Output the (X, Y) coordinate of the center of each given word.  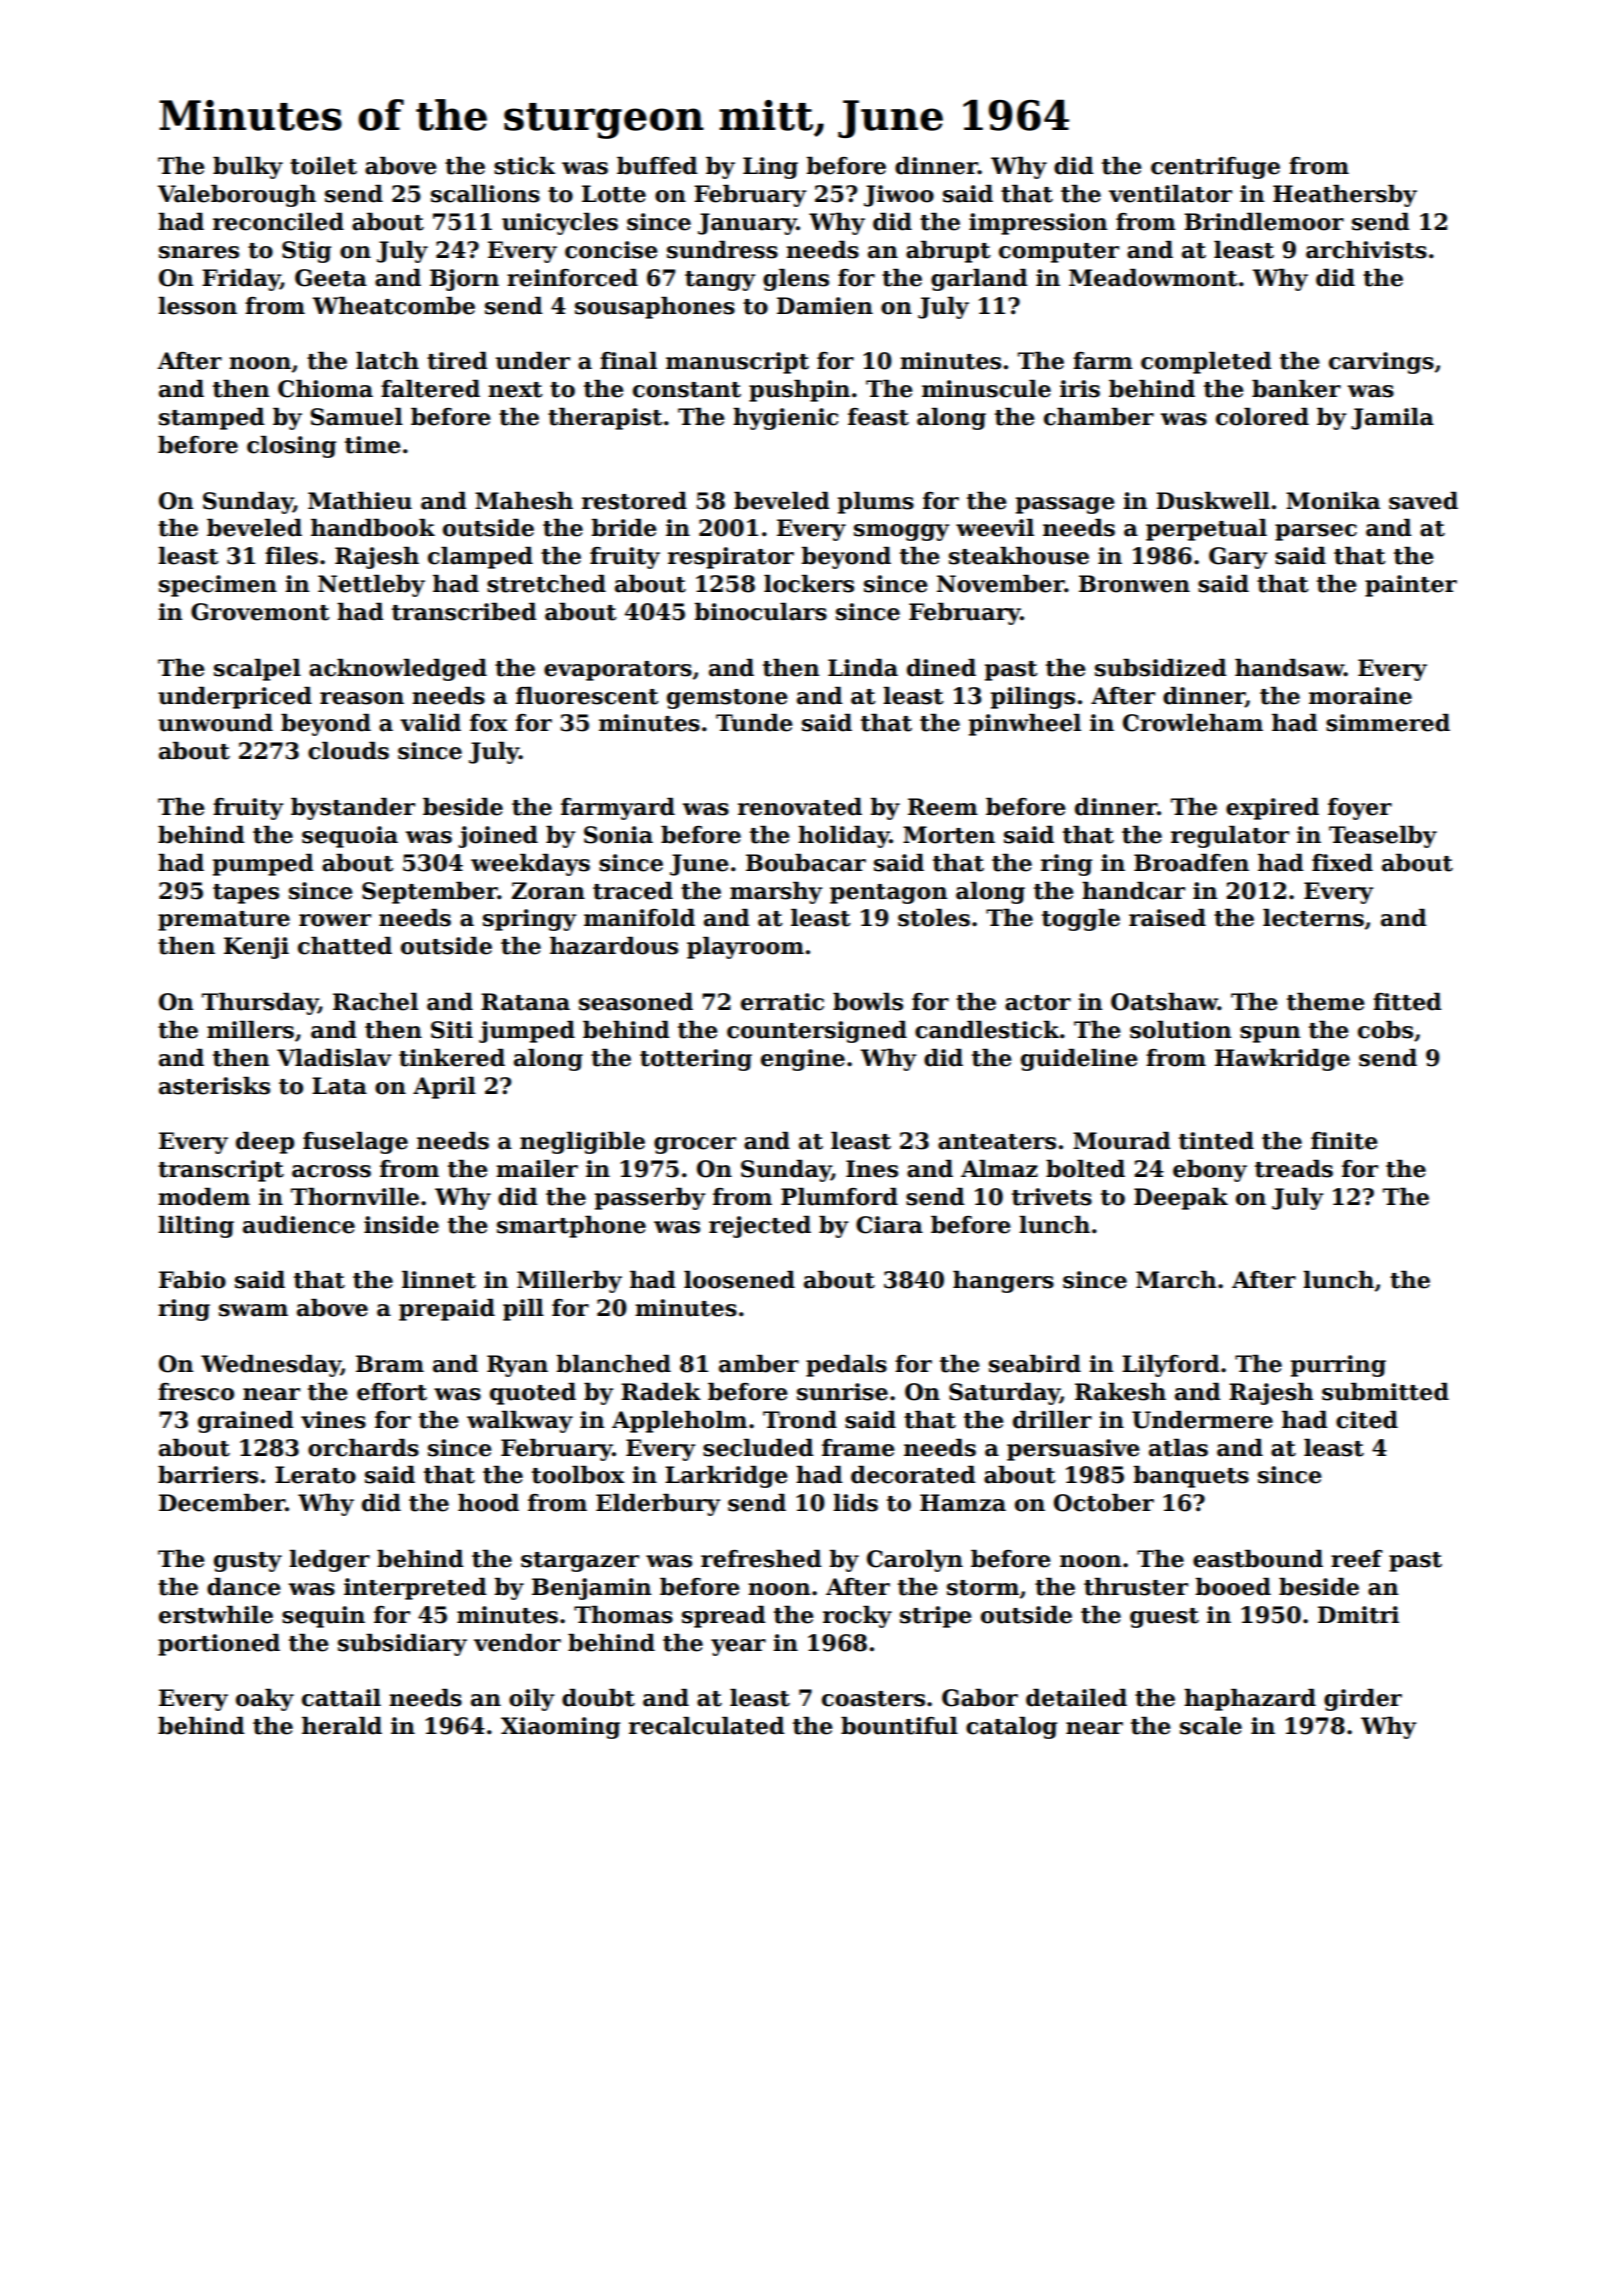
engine (803, 1060)
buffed (657, 166)
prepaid (447, 1310)
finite (1344, 1141)
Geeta (331, 278)
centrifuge (1215, 168)
